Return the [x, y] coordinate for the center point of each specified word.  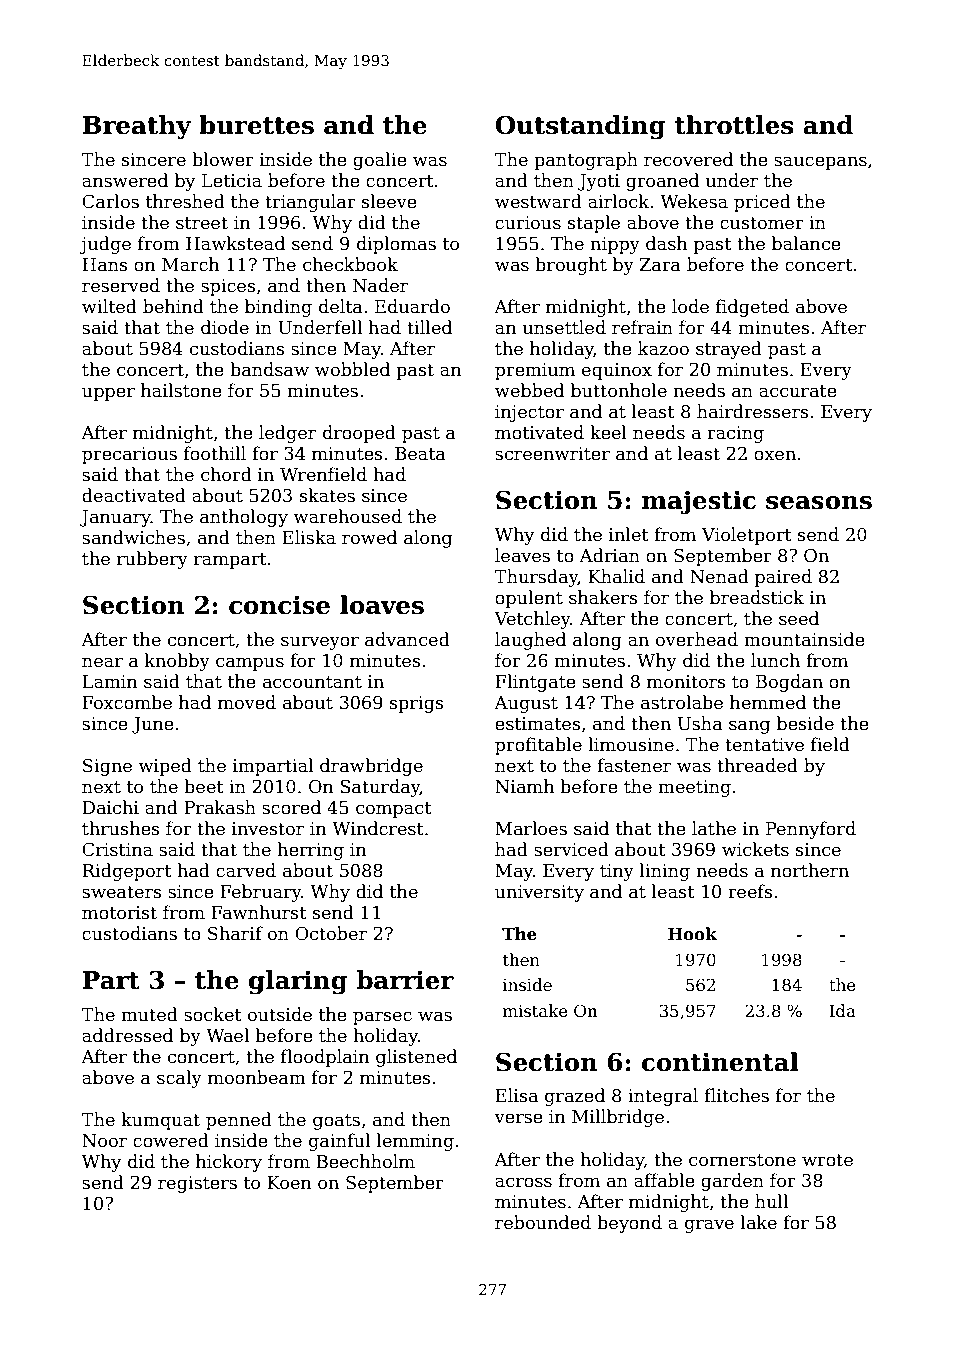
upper [108, 394]
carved [246, 870]
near [102, 662]
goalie [379, 161]
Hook [692, 934]
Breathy [136, 127]
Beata [420, 454]
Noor [104, 1141]
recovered [688, 159]
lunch [775, 660]
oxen [775, 455]
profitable [538, 746]
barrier [405, 980]
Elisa [516, 1095]
